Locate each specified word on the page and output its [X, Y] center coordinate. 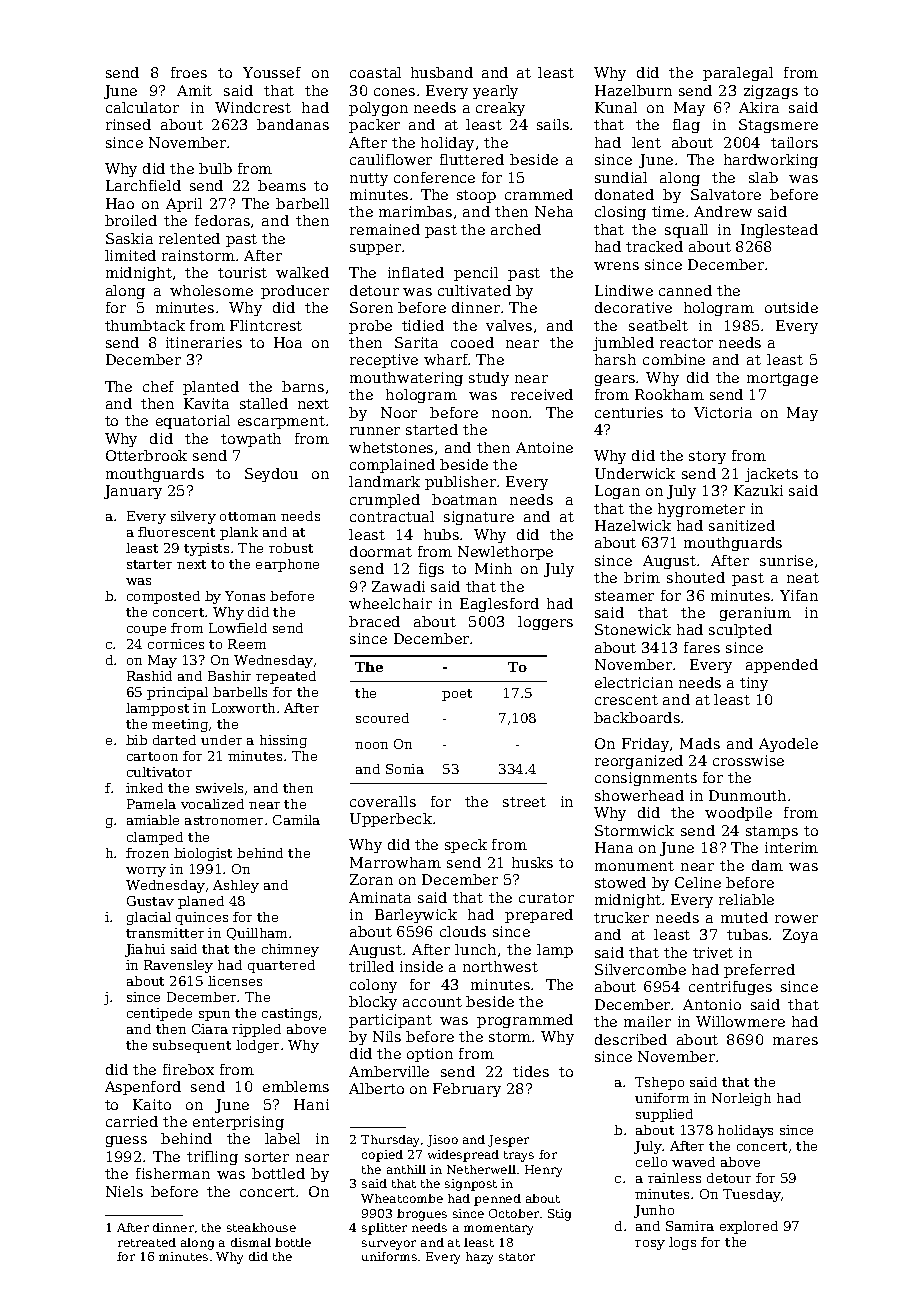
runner [375, 431]
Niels [124, 1191]
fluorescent [176, 532]
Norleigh [741, 1099]
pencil [476, 274]
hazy [479, 1258]
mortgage [782, 379]
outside [791, 307]
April [184, 205]
